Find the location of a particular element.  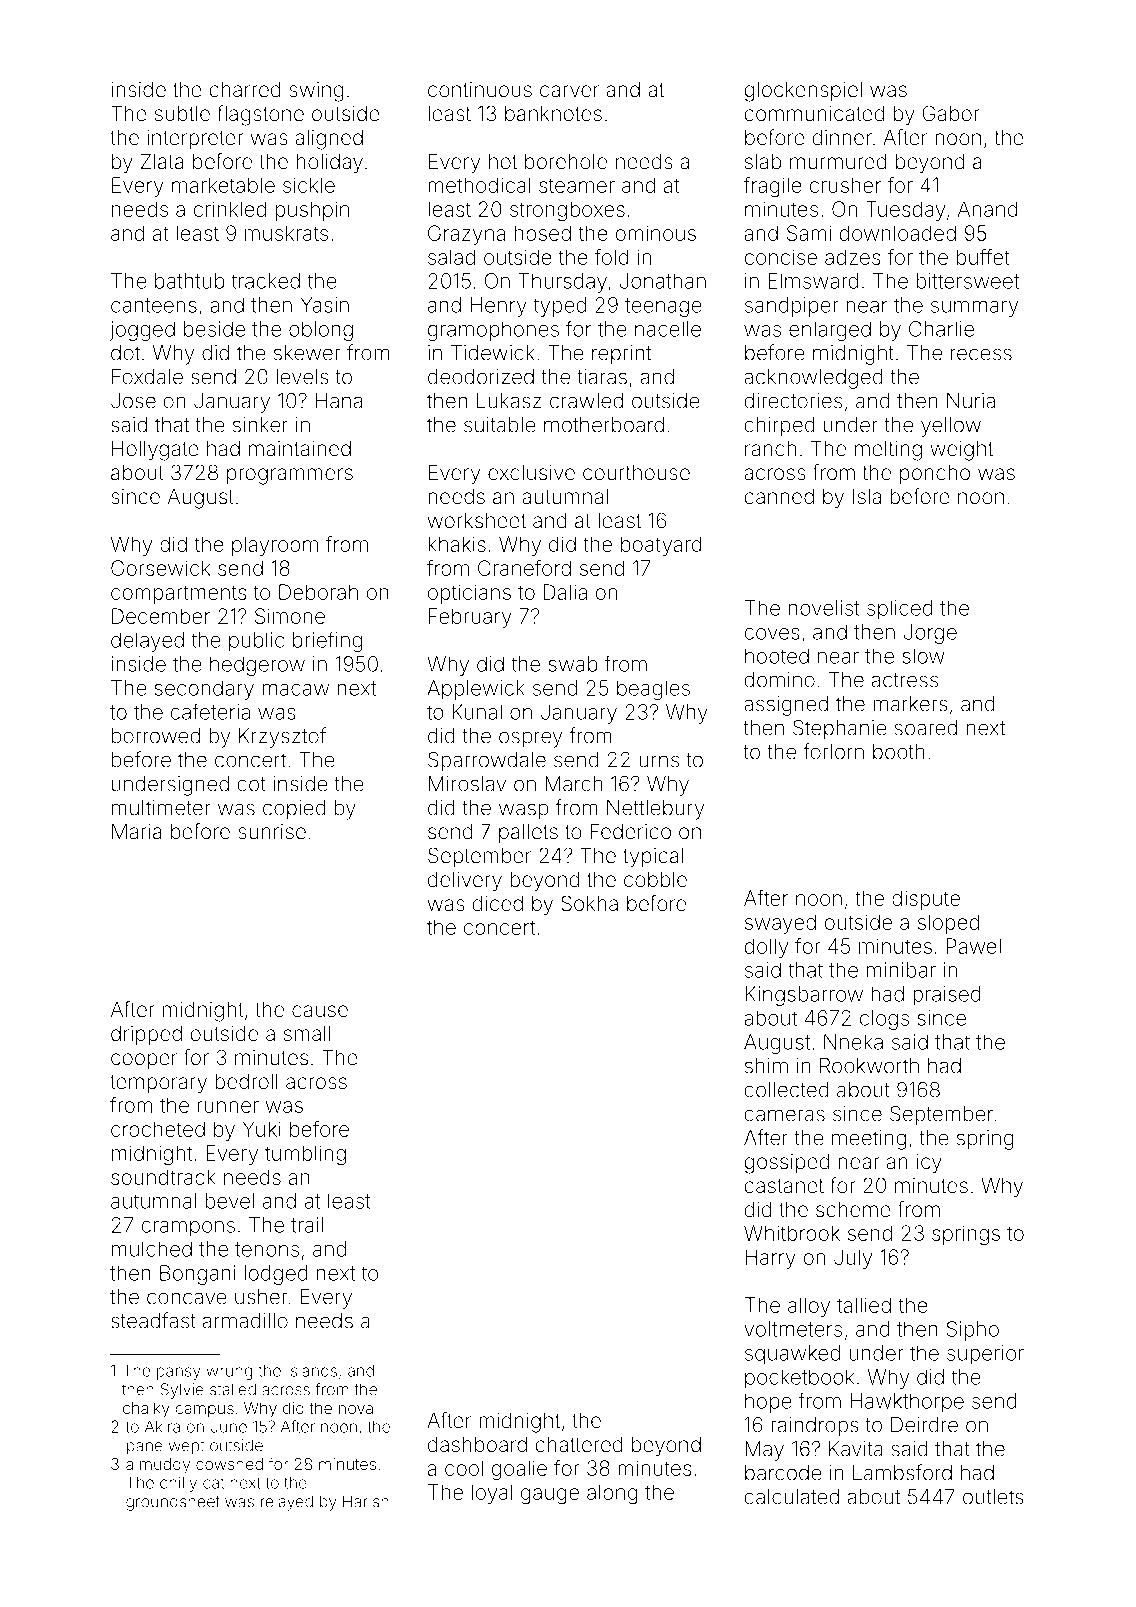

trail is located at coordinates (307, 1225).
